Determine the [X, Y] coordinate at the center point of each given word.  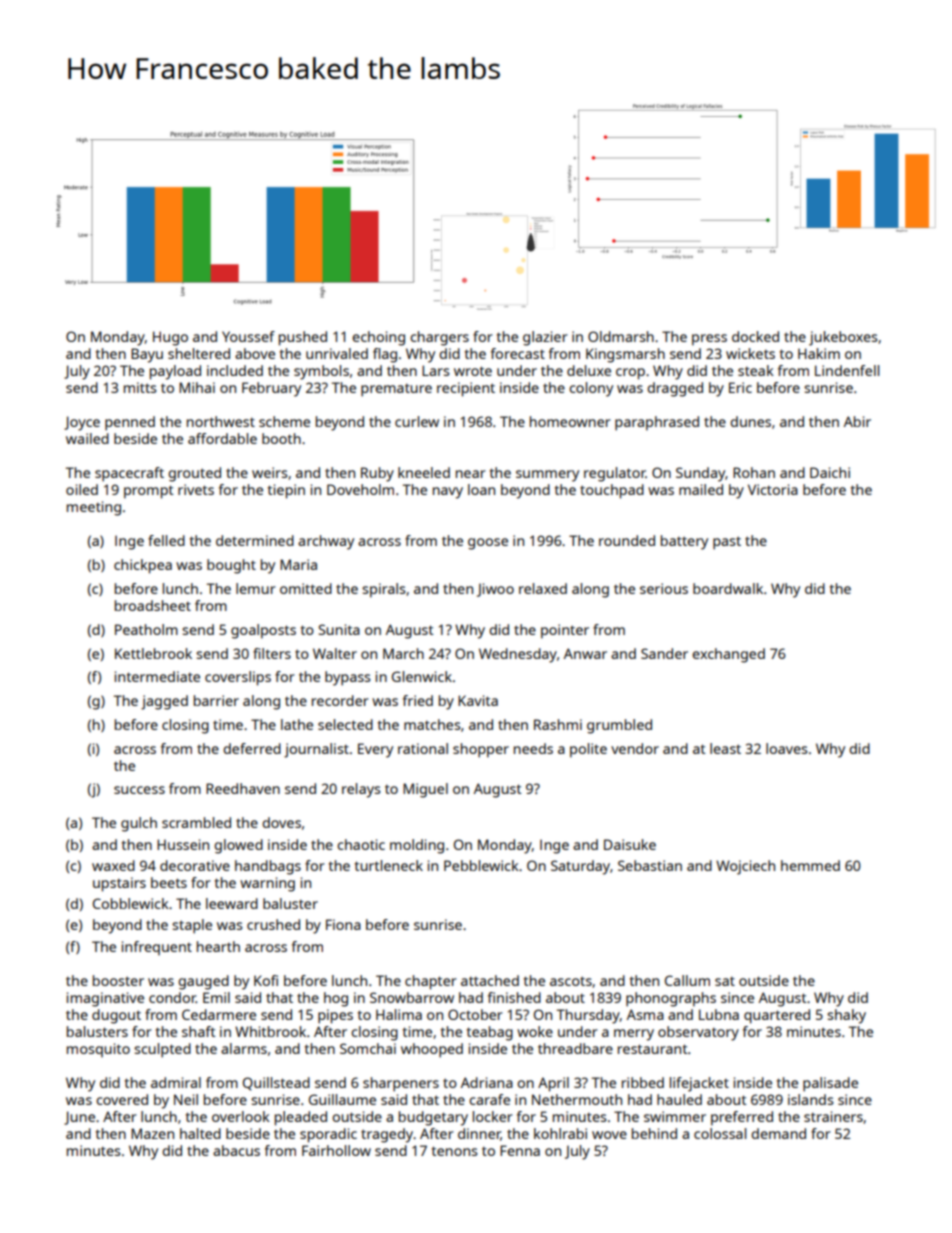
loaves [787, 748]
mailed [701, 489]
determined [255, 540]
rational [423, 748]
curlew [417, 421]
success [139, 790]
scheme [284, 421]
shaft [198, 1031]
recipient [466, 389]
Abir [857, 421]
